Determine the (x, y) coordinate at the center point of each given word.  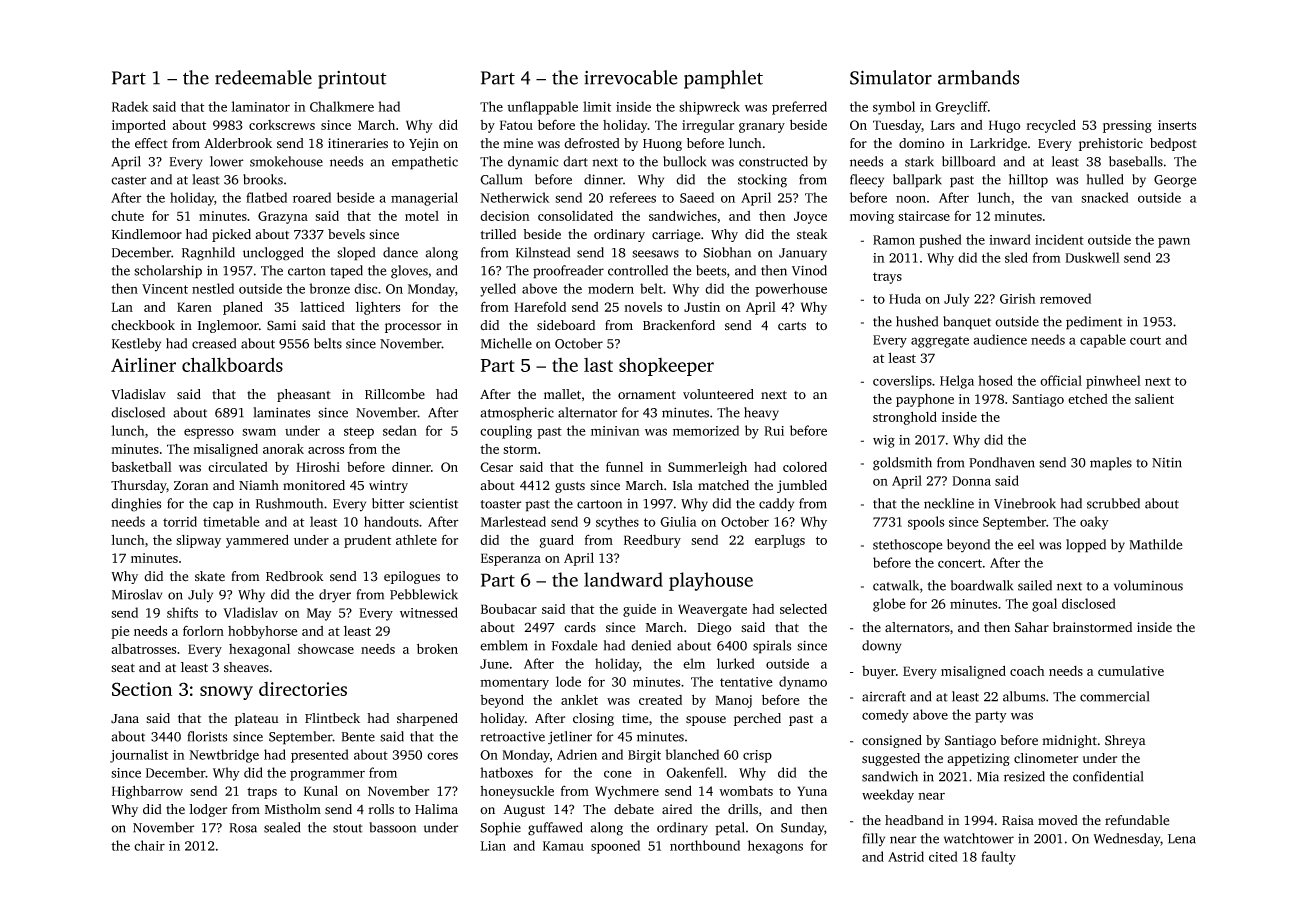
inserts (1177, 125)
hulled (1105, 179)
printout (352, 80)
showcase (326, 649)
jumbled (802, 486)
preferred (799, 108)
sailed (1035, 585)
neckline (949, 503)
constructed (773, 161)
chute (127, 215)
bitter (388, 503)
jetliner (570, 738)
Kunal (321, 790)
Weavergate (712, 610)
